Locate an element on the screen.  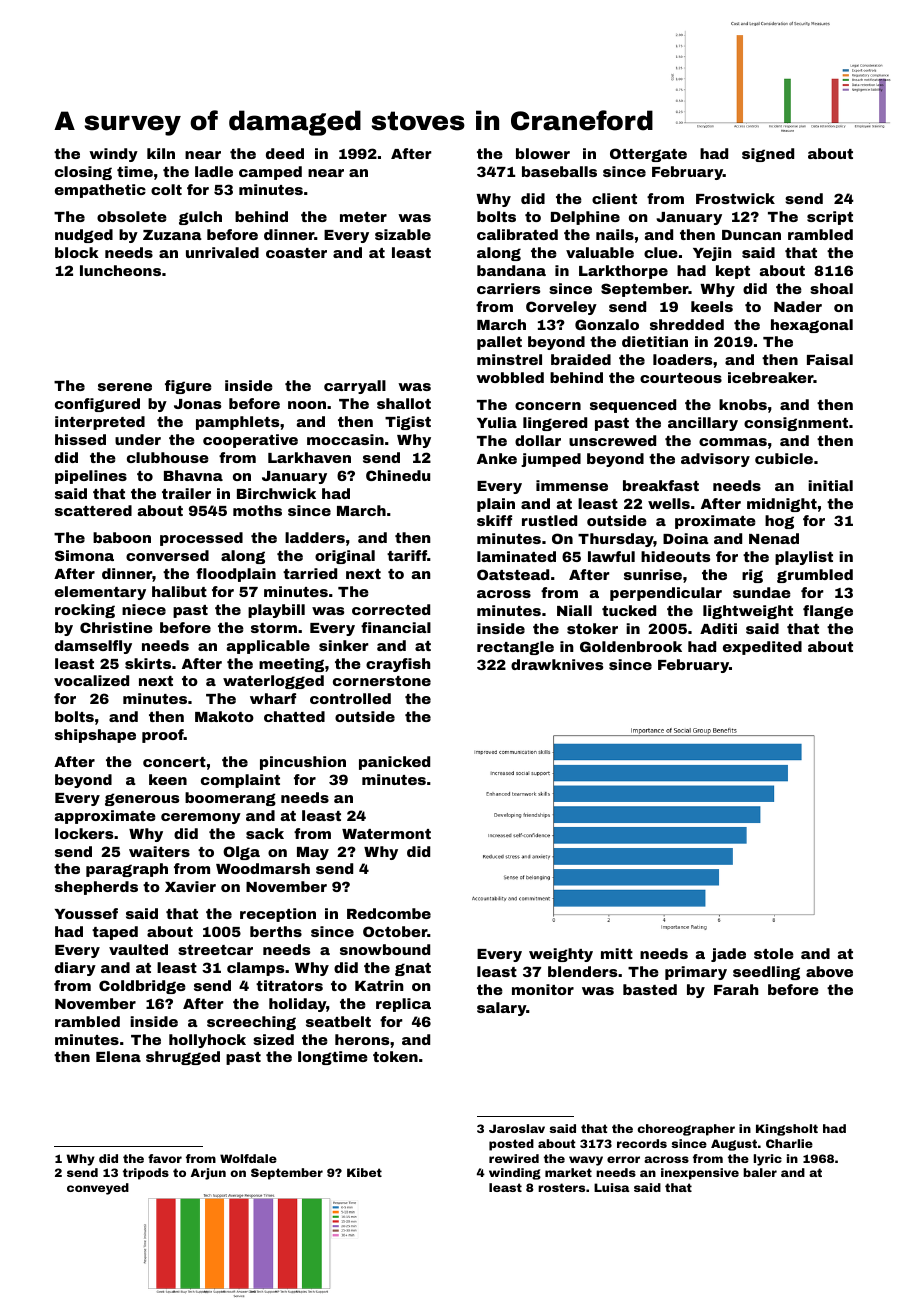
scattered is located at coordinates (93, 510).
